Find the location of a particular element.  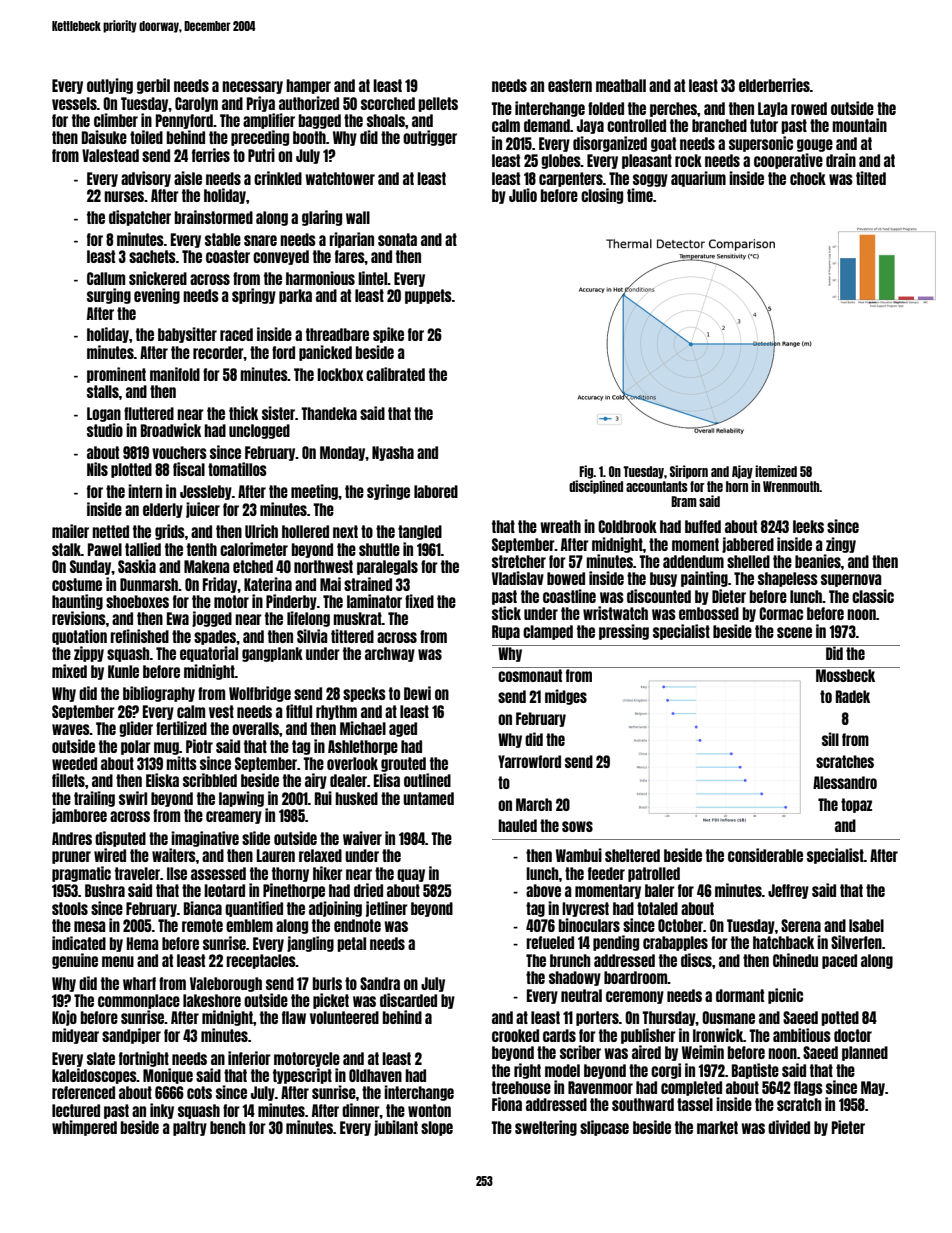

coastline is located at coordinates (569, 596).
